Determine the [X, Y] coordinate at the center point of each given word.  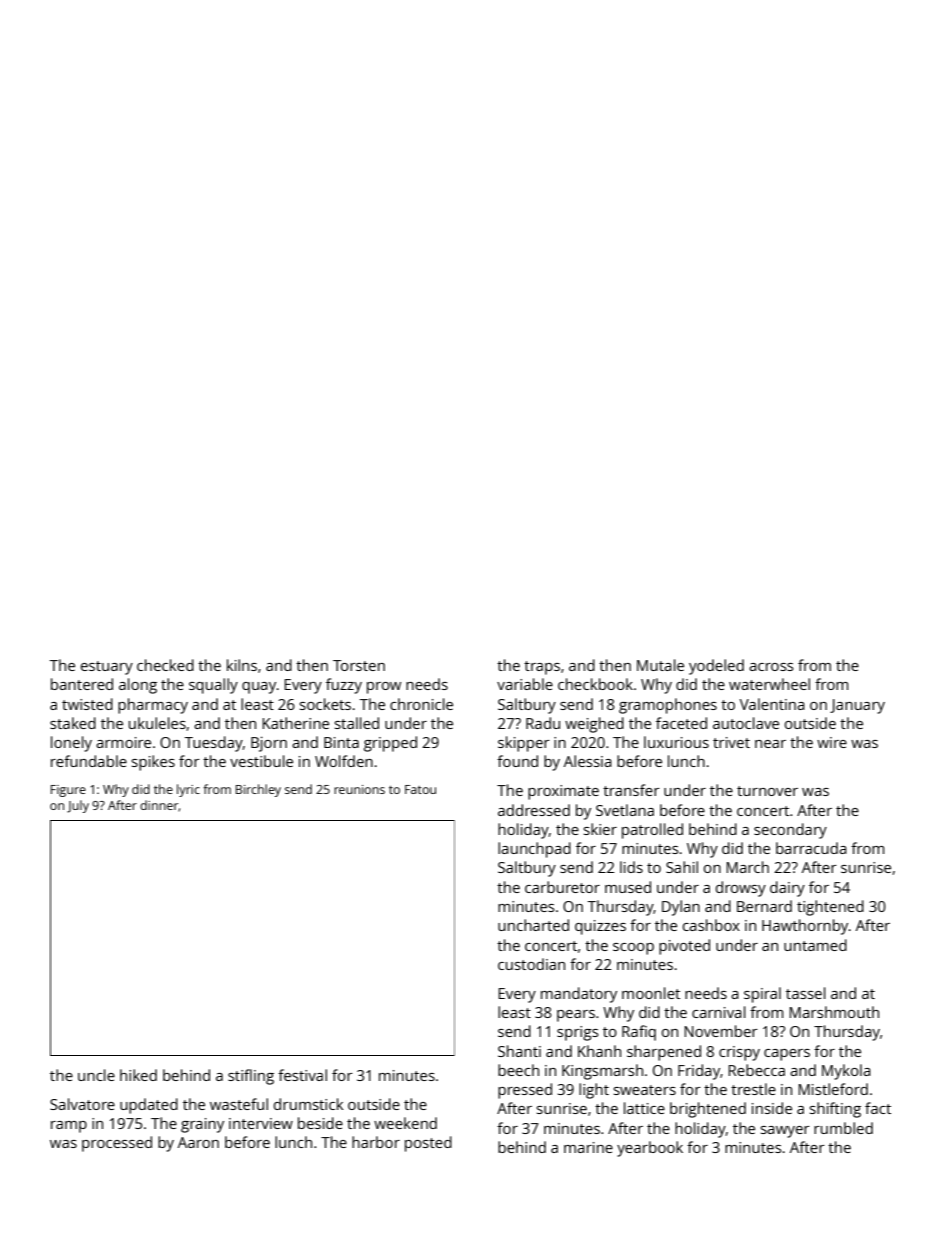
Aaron [198, 1142]
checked [165, 665]
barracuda [811, 848]
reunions [359, 789]
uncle [96, 1075]
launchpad [534, 850]
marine [588, 1147]
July [78, 806]
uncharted [533, 925]
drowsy [741, 889]
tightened [830, 908]
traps [542, 668]
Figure [68, 791]
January [857, 706]
